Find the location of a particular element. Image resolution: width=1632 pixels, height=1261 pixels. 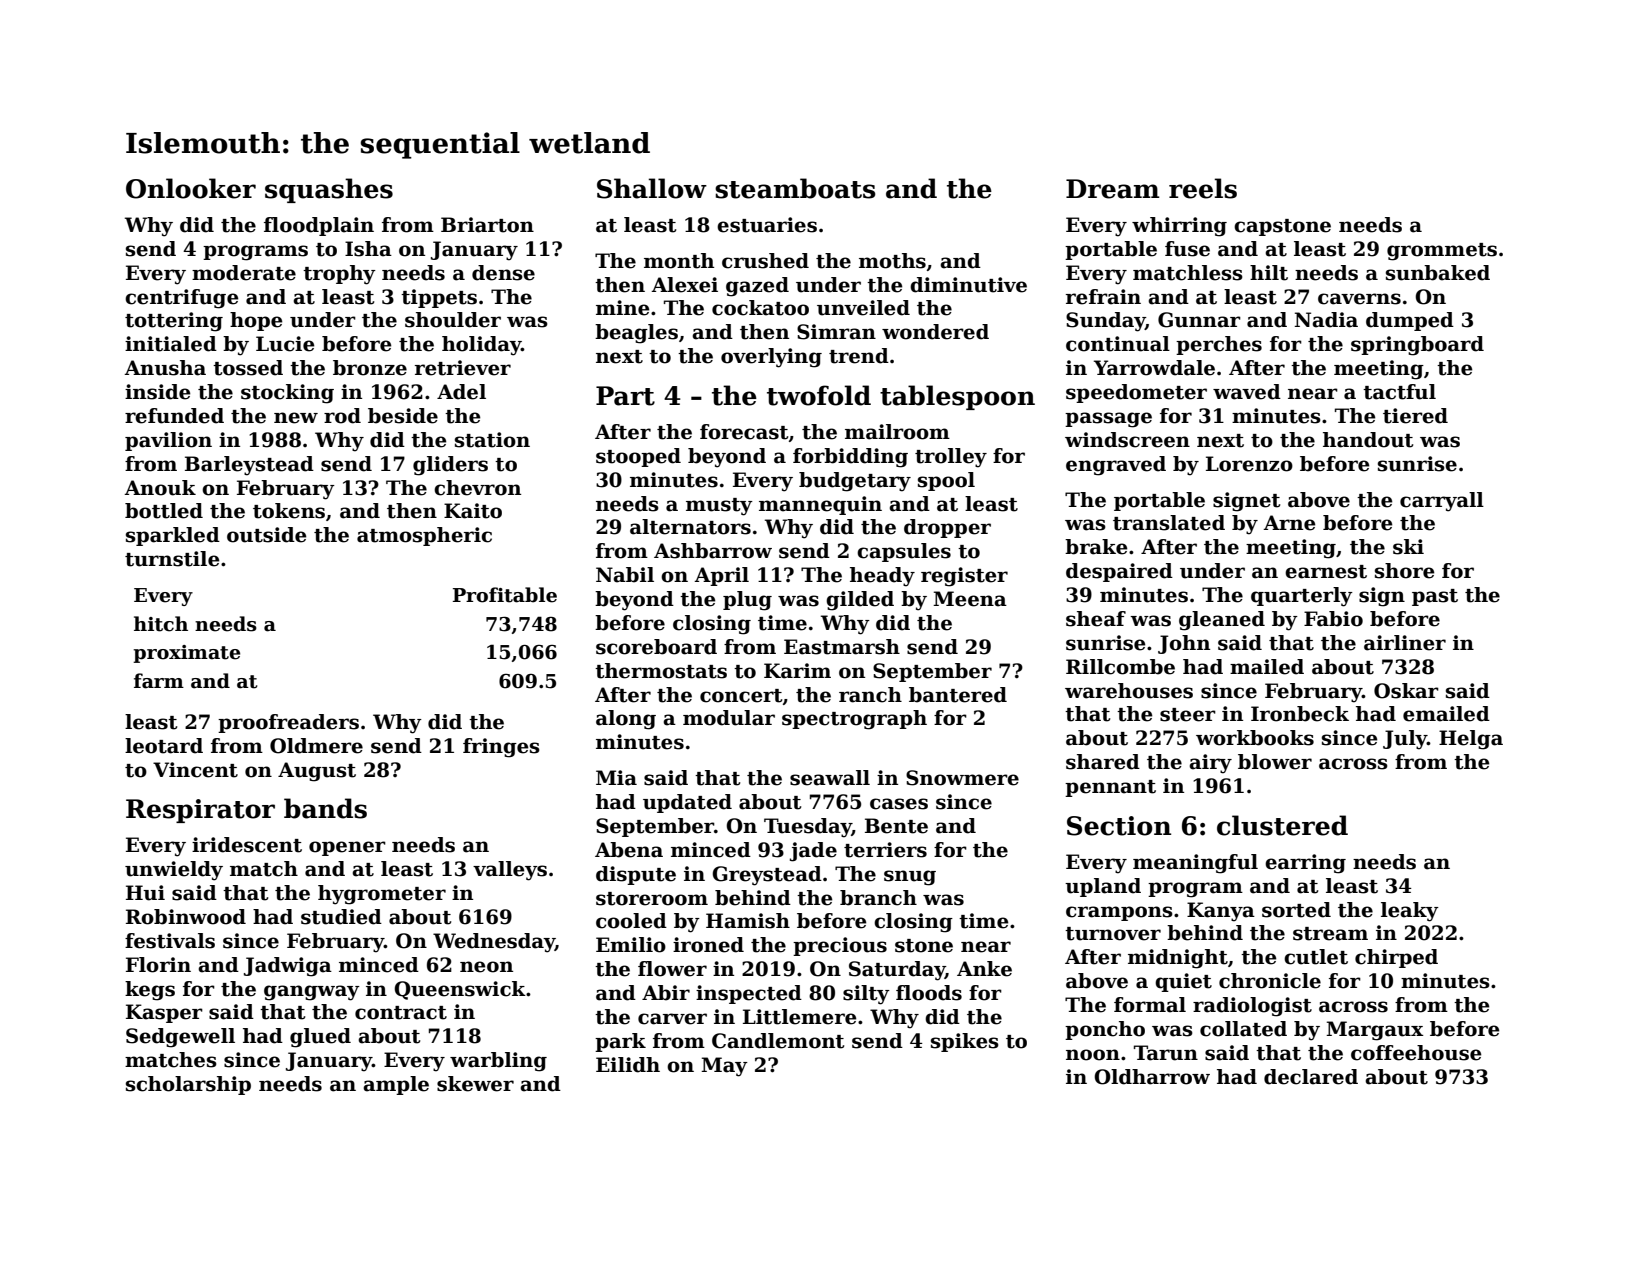

Onlooker is located at coordinates (191, 188).
